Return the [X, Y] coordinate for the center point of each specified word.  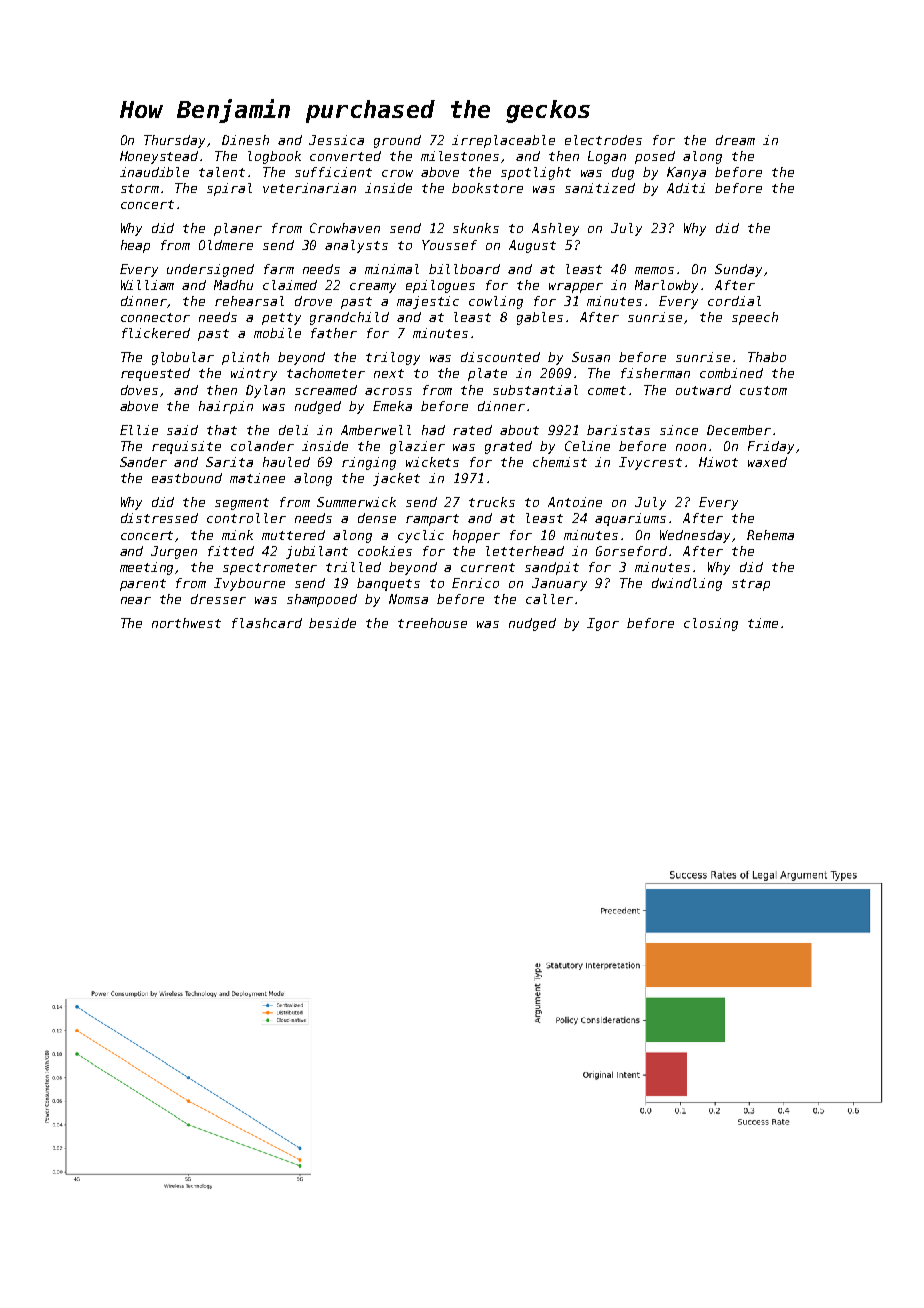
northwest [186, 623]
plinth [245, 358]
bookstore [487, 188]
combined [731, 373]
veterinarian [309, 188]
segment [242, 504]
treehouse [432, 623]
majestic [428, 302]
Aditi [686, 188]
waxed [767, 462]
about [519, 430]
